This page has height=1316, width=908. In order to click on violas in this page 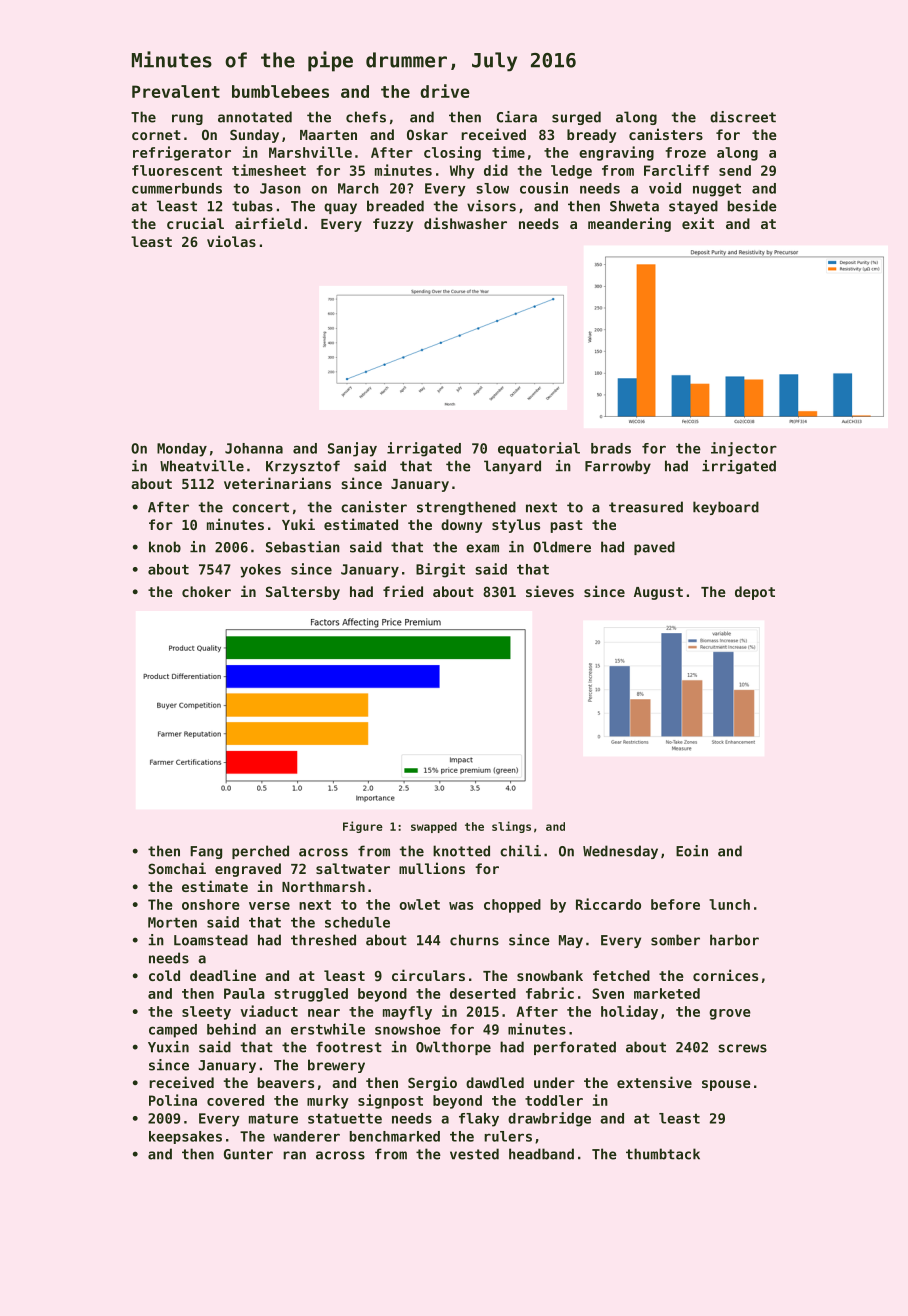, I will do `click(231, 241)`.
